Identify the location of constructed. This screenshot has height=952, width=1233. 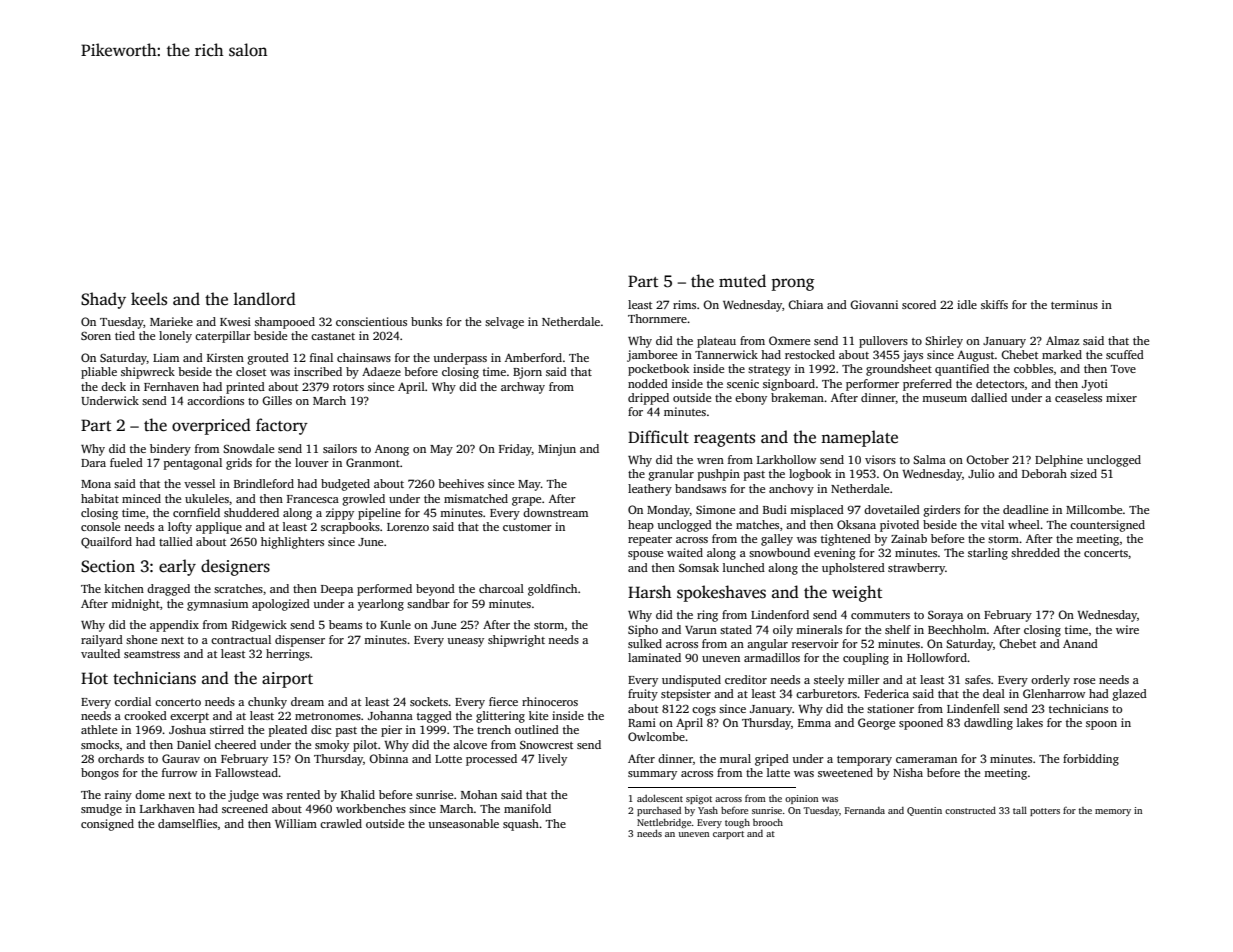
(970, 810).
